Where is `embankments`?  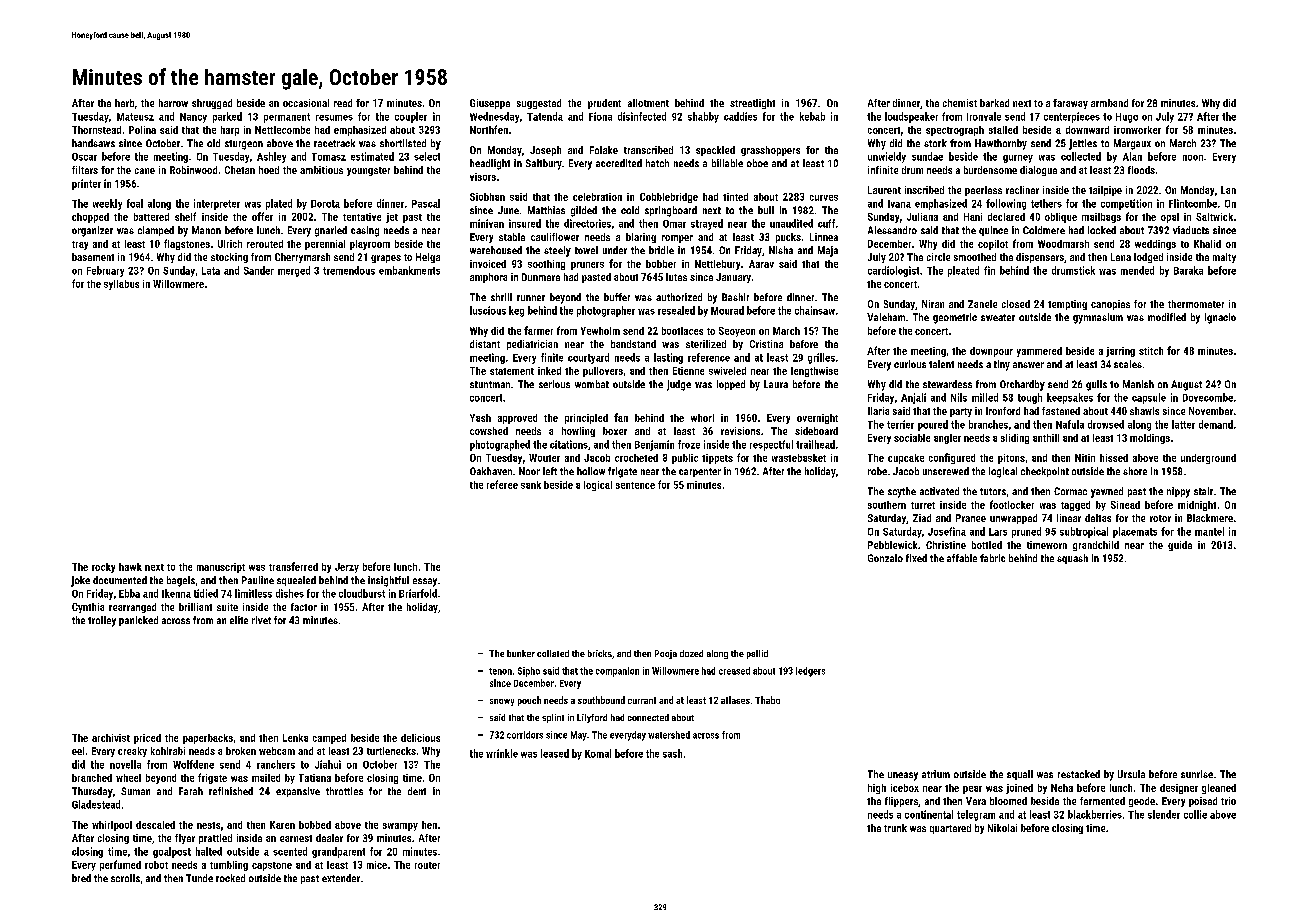
embankments is located at coordinates (409, 270).
